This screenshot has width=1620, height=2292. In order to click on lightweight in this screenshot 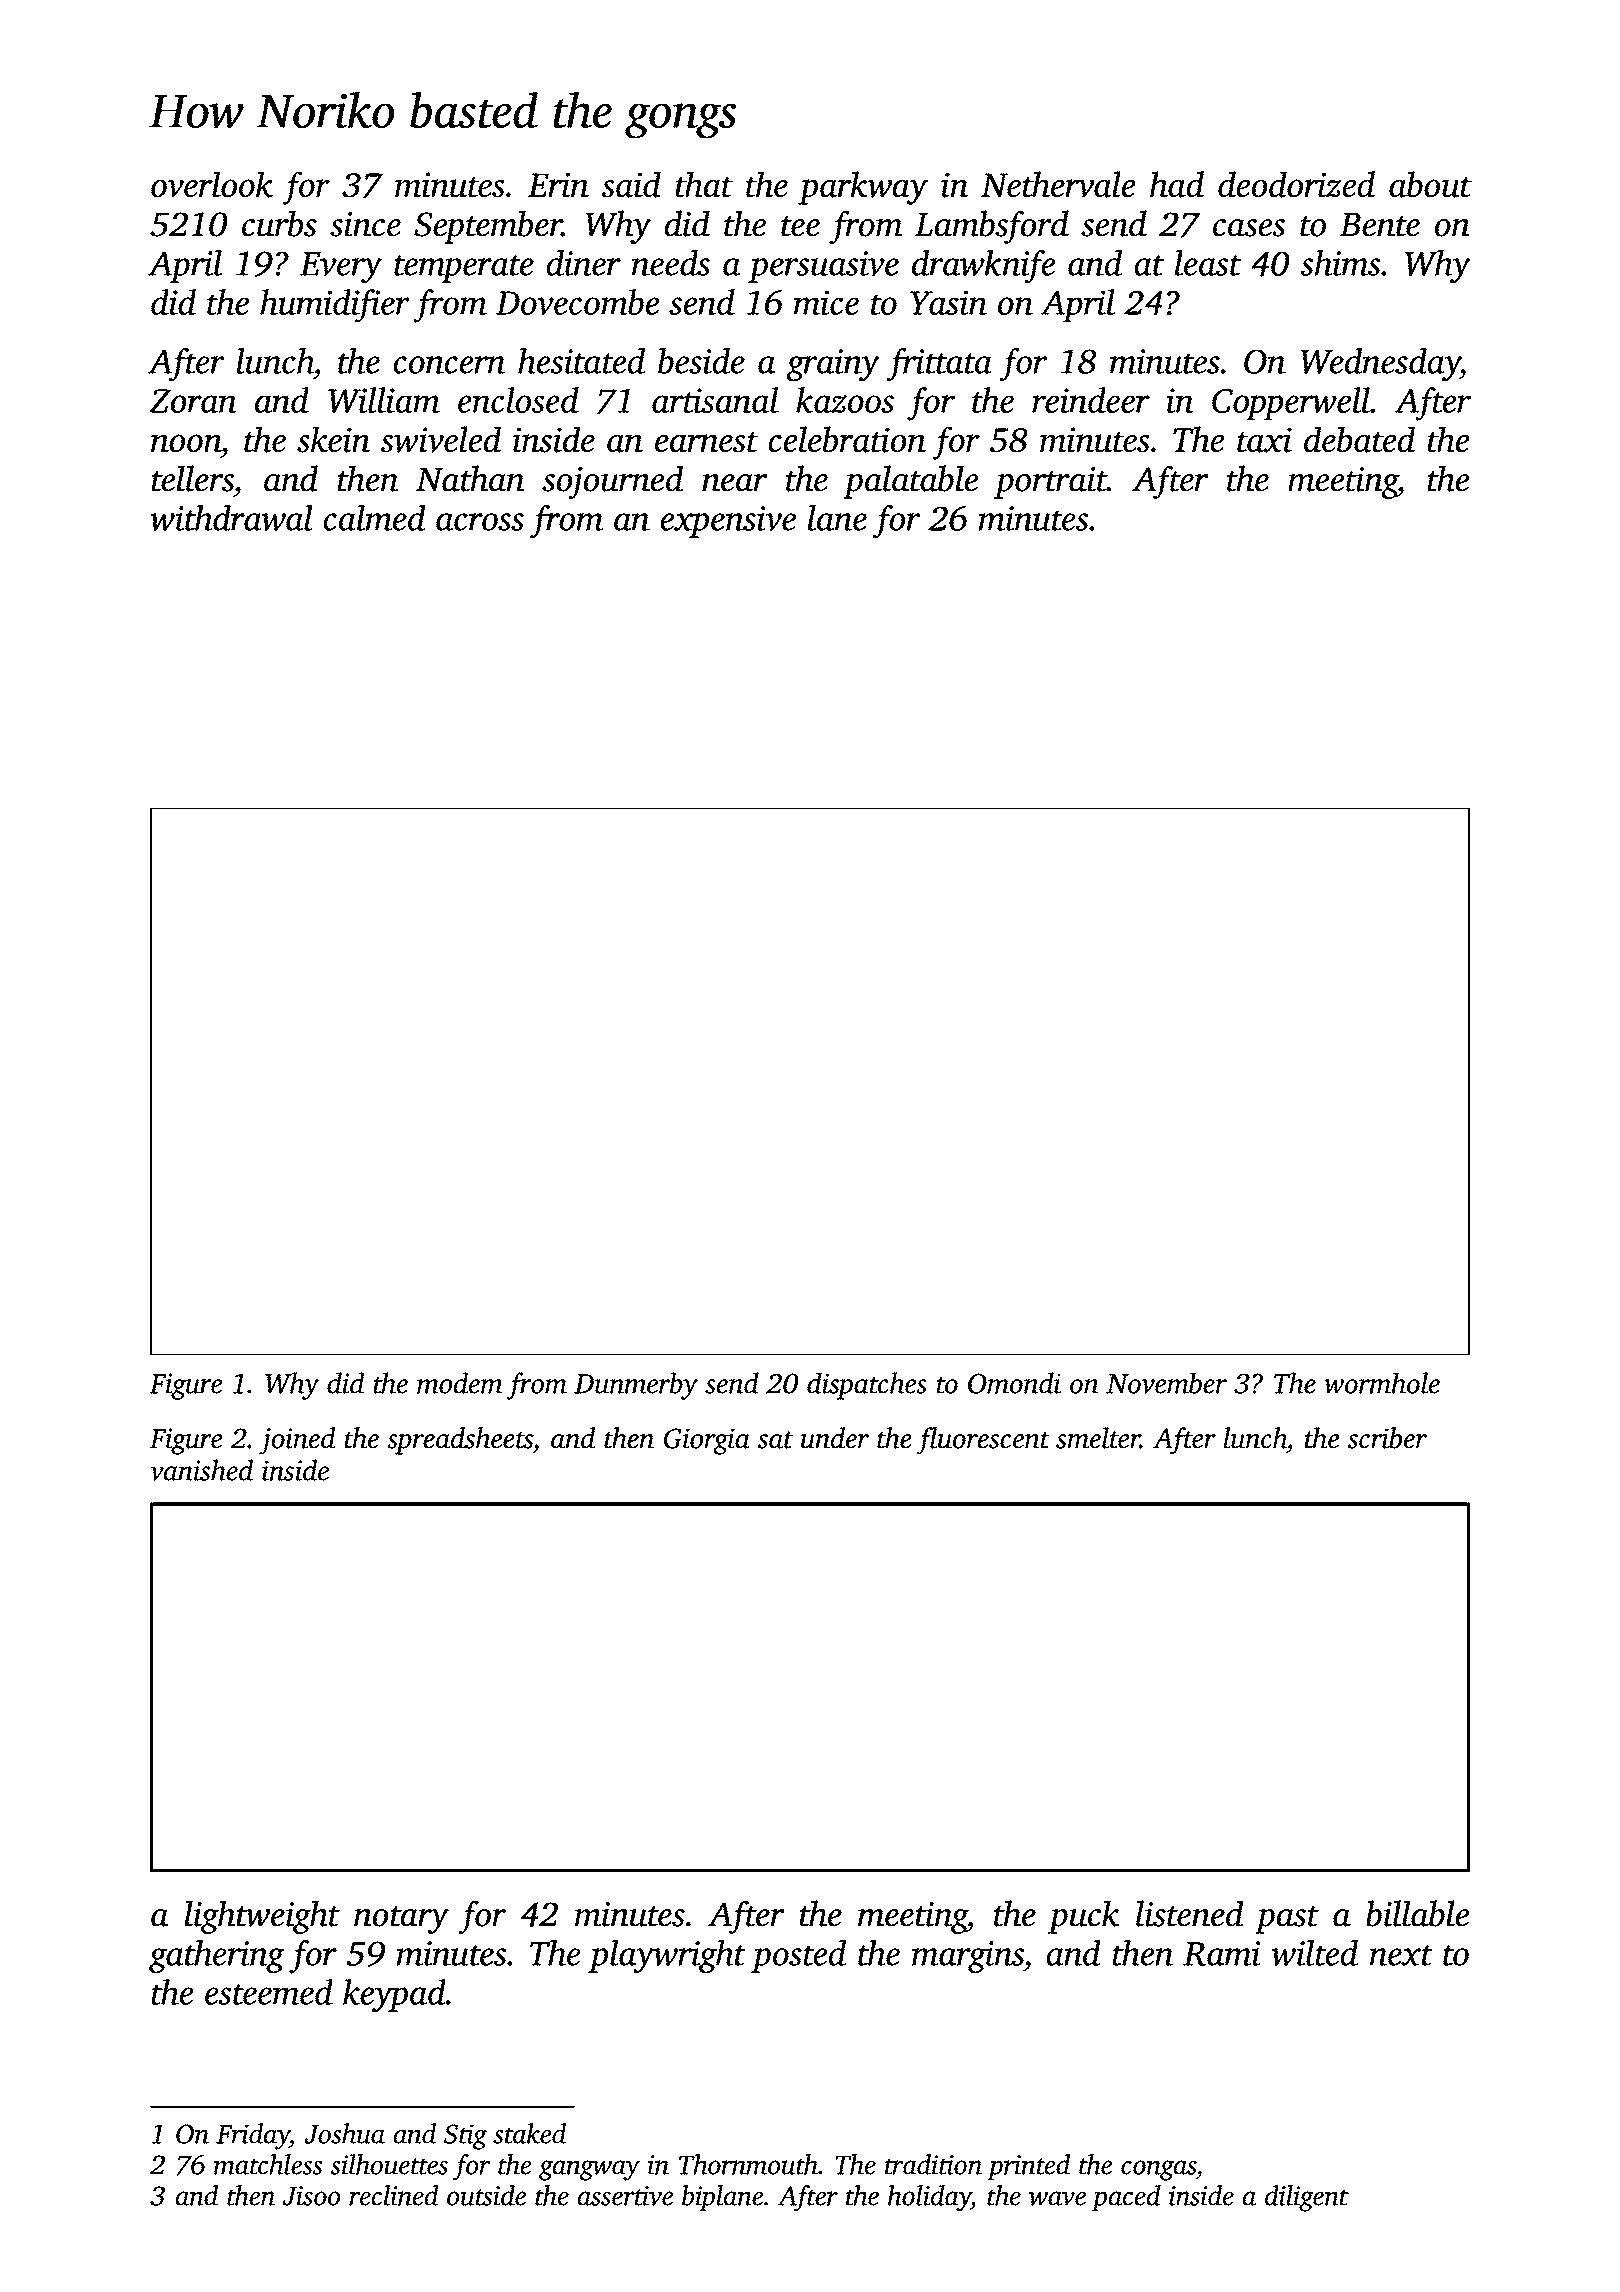, I will do `click(262, 1917)`.
